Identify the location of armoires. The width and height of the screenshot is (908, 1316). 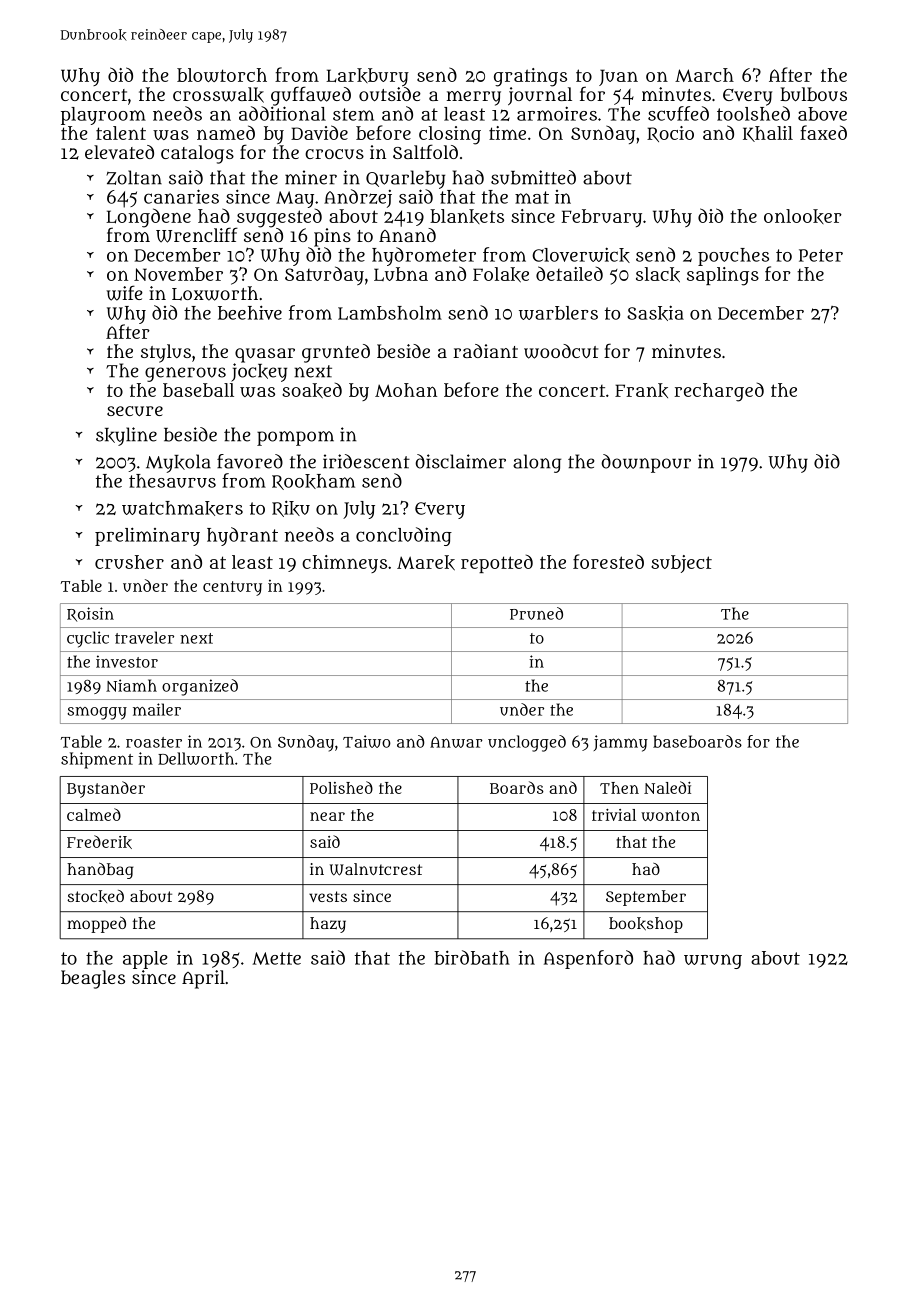
(557, 113).
